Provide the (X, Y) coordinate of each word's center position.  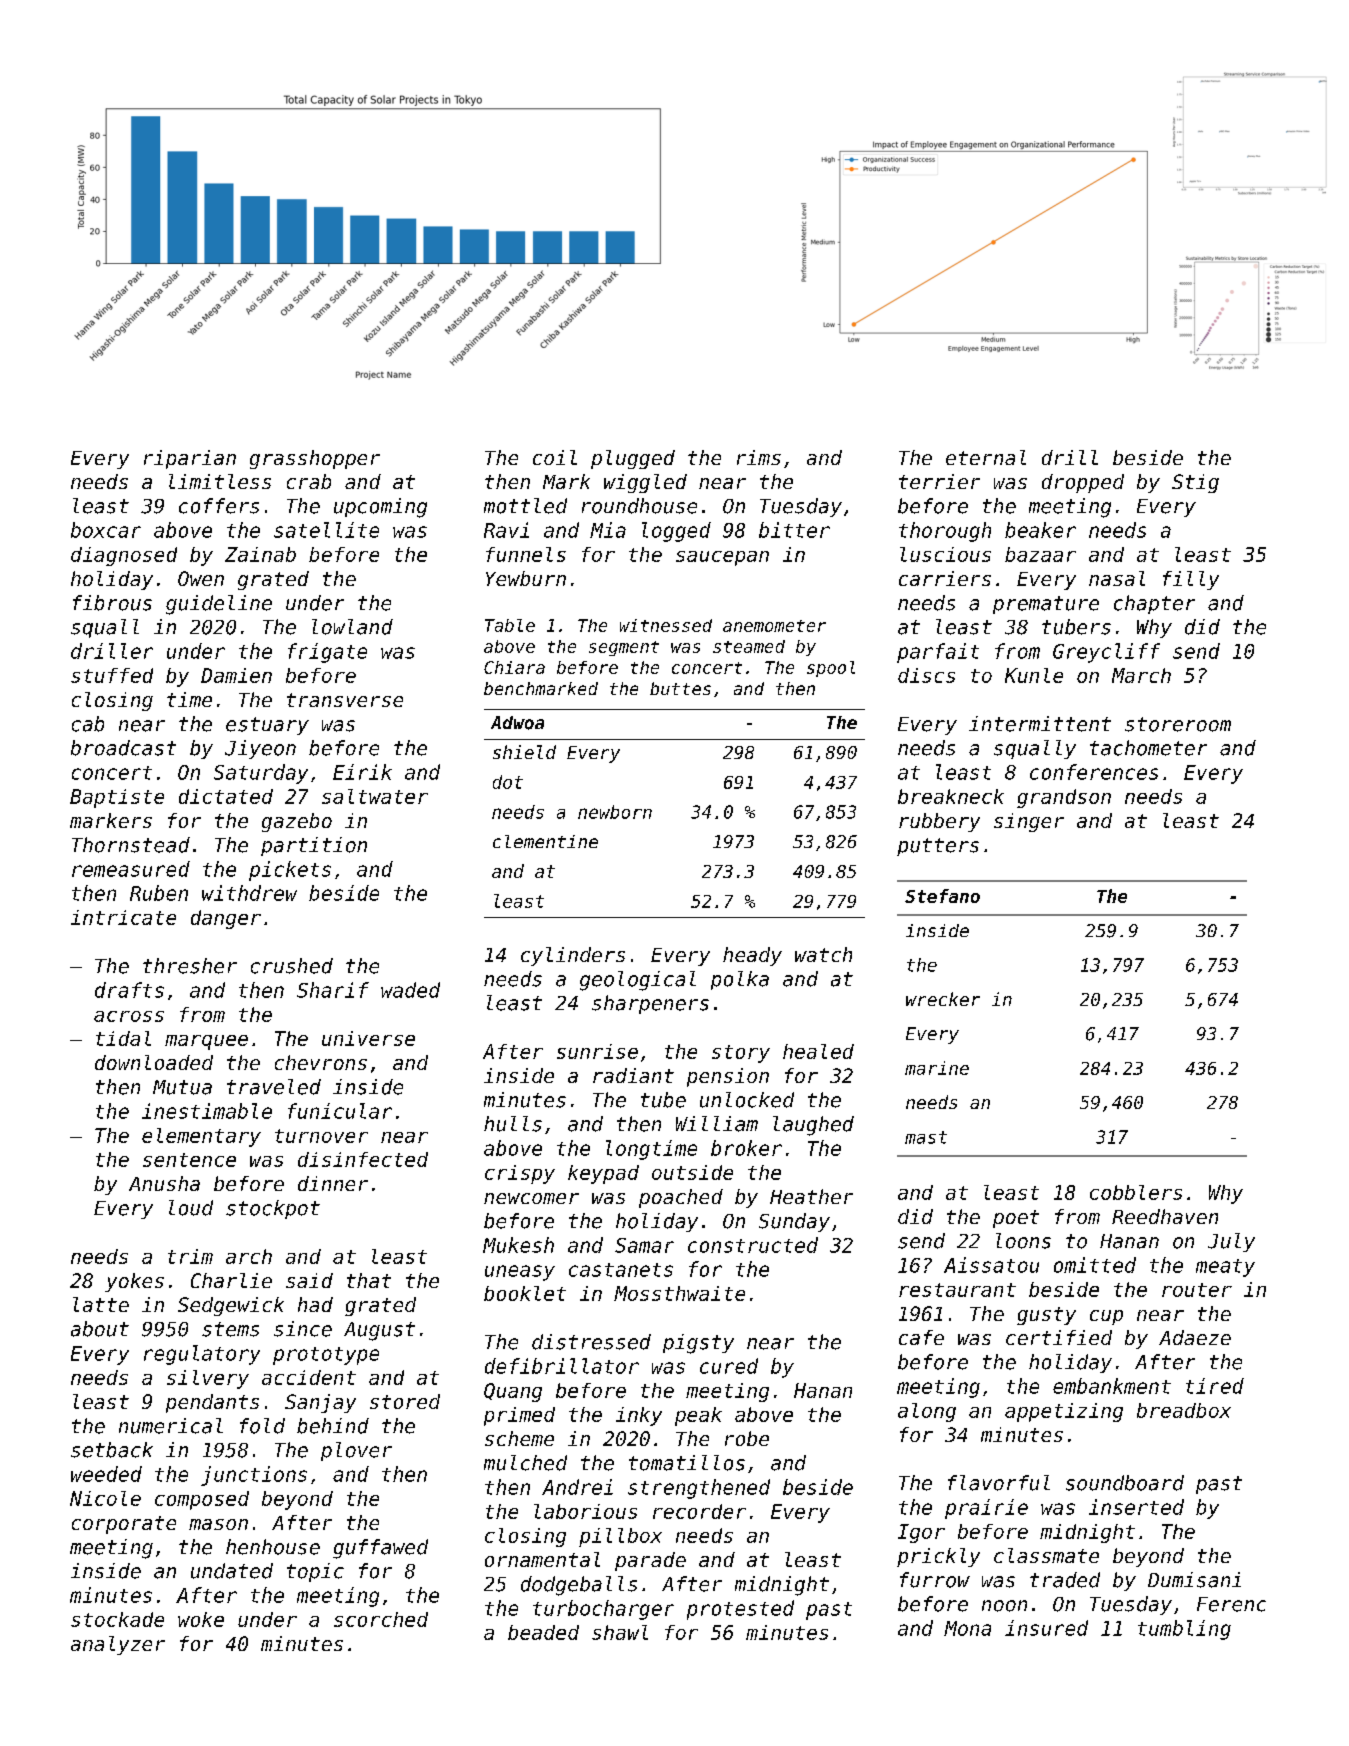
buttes (680, 688)
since (303, 1329)
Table (510, 625)
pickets (290, 871)
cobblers (1136, 1192)
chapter (1154, 604)
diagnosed (124, 556)
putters (938, 847)
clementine (545, 841)
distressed (591, 1342)
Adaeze (1195, 1337)
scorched (381, 1619)
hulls (513, 1124)
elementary (201, 1137)
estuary (267, 726)
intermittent (1040, 724)
